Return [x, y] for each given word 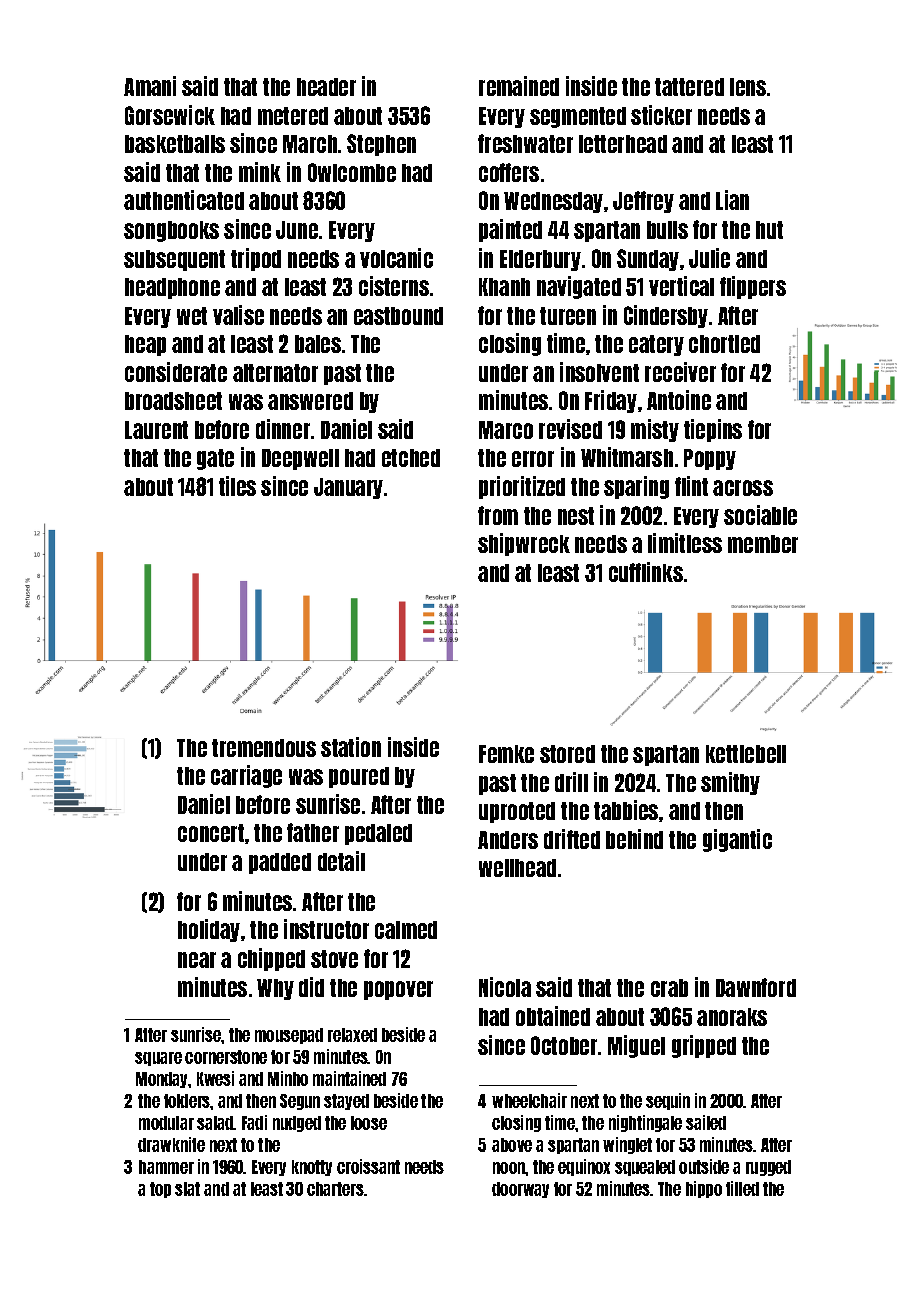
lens [748, 87]
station [351, 747]
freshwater [525, 143]
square [158, 1059]
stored [567, 754]
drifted [572, 839]
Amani [150, 86]
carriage [246, 776]
